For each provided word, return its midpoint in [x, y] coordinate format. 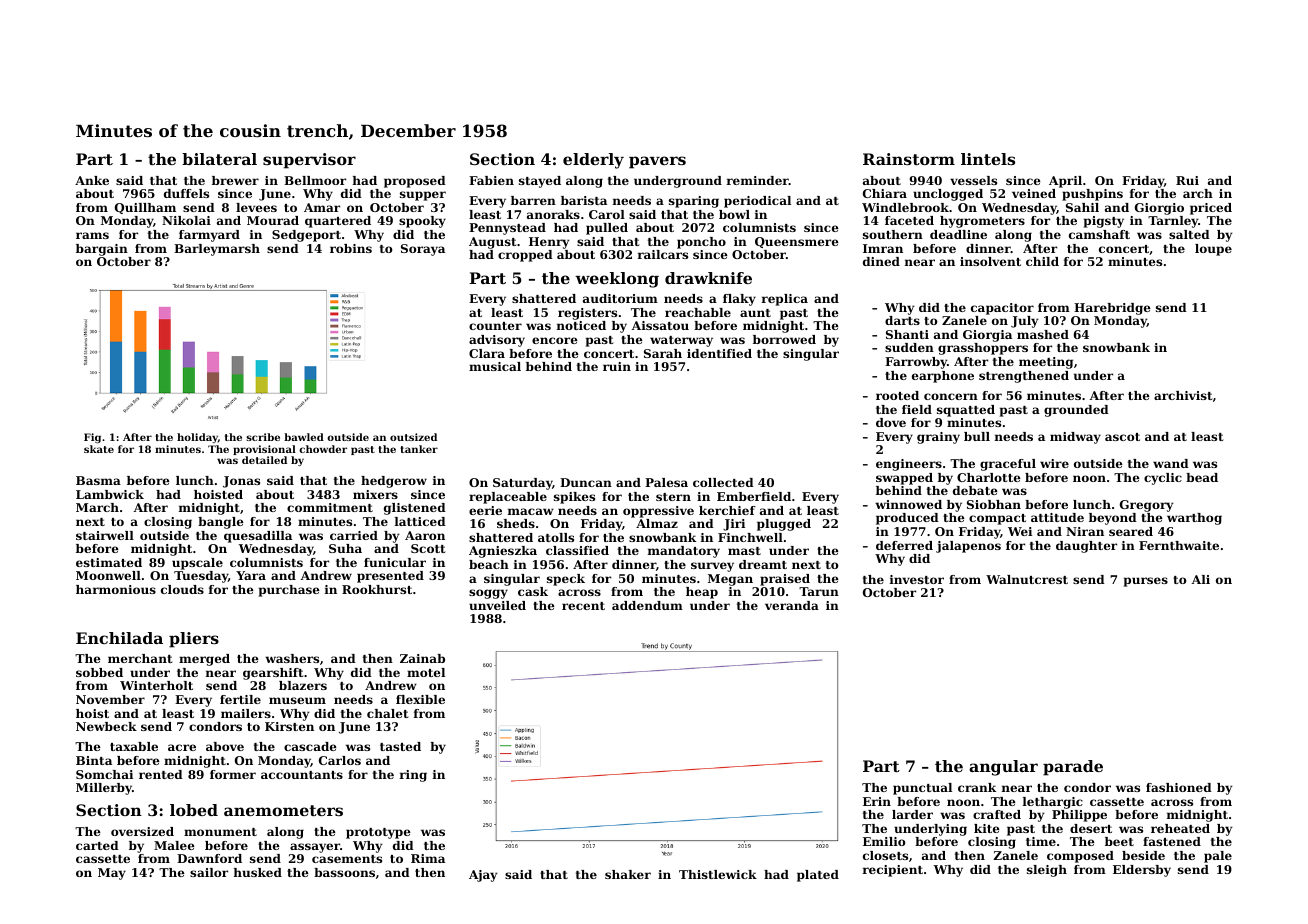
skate [99, 449]
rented [161, 774]
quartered [338, 222]
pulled [607, 229]
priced [1211, 209]
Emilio [884, 841]
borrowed [784, 339]
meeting [1046, 363]
